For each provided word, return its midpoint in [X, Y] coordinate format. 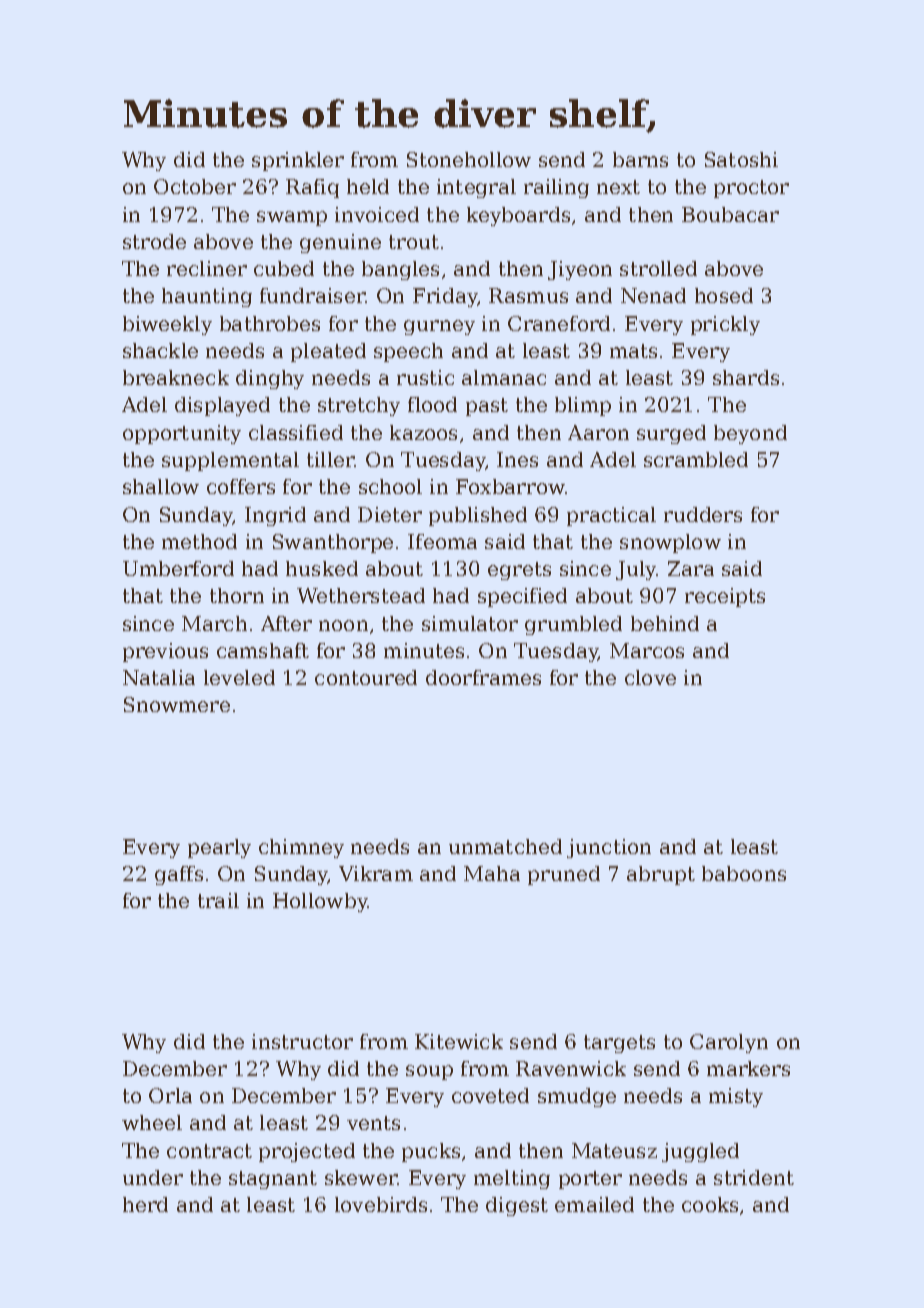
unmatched [505, 846]
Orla [170, 1095]
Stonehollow [469, 159]
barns [640, 159]
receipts [725, 597]
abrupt [661, 875]
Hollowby [320, 902]
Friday [445, 297]
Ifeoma [442, 541]
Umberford [178, 568]
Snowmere [177, 704]
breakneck [176, 377]
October [195, 186]
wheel [152, 1122]
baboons [744, 873]
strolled [658, 268]
